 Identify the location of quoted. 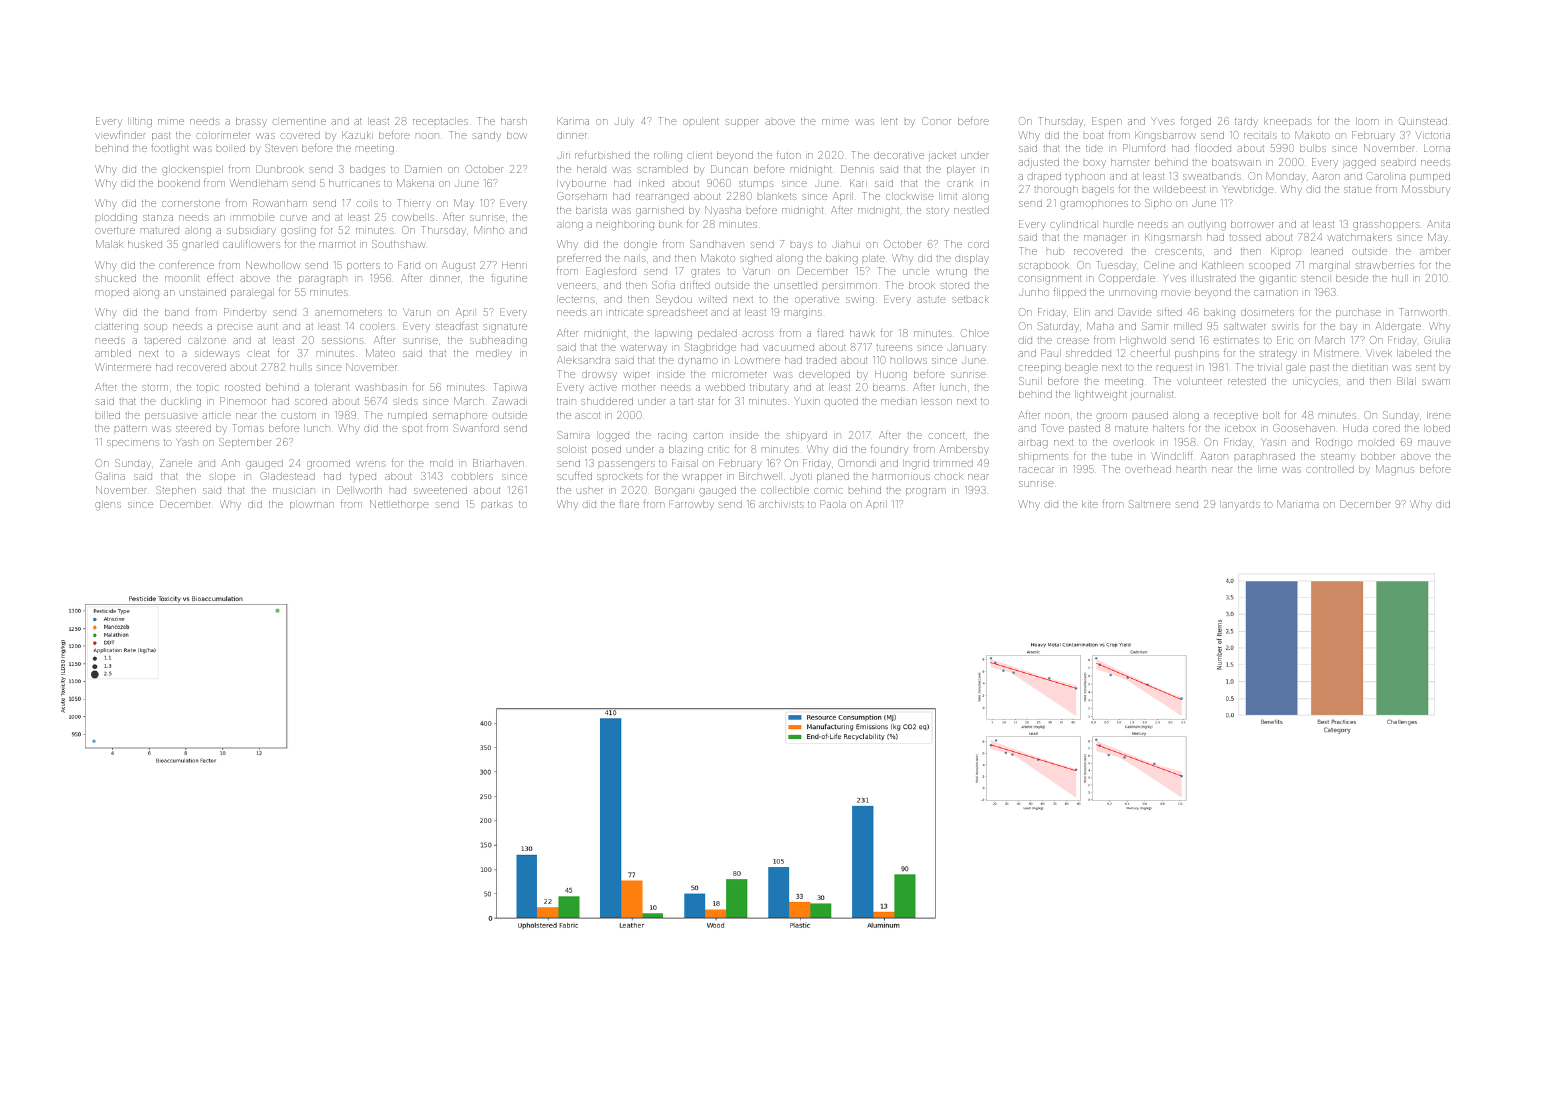
(841, 402).
